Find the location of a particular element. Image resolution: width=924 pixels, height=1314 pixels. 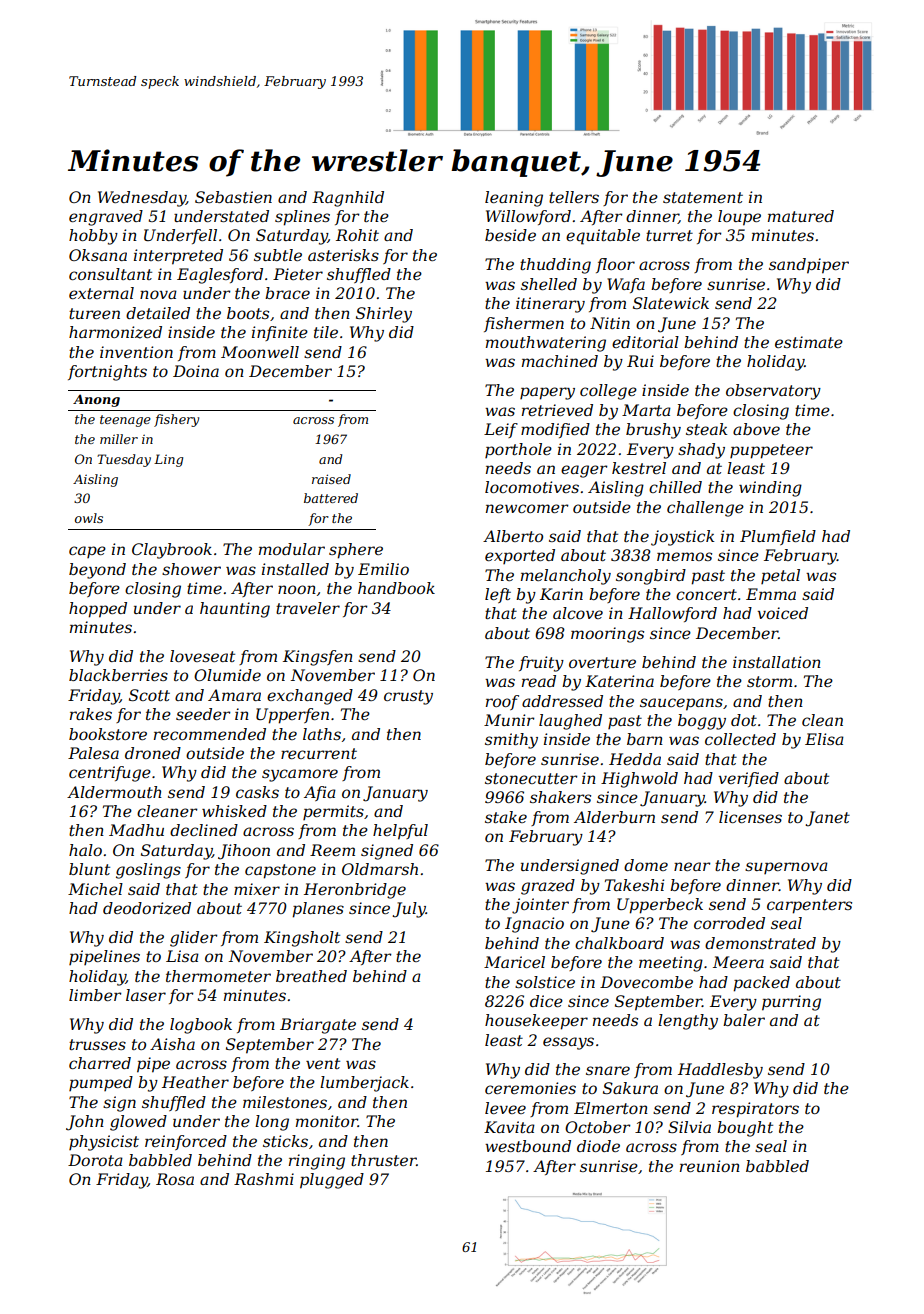

Doina is located at coordinates (196, 371).
